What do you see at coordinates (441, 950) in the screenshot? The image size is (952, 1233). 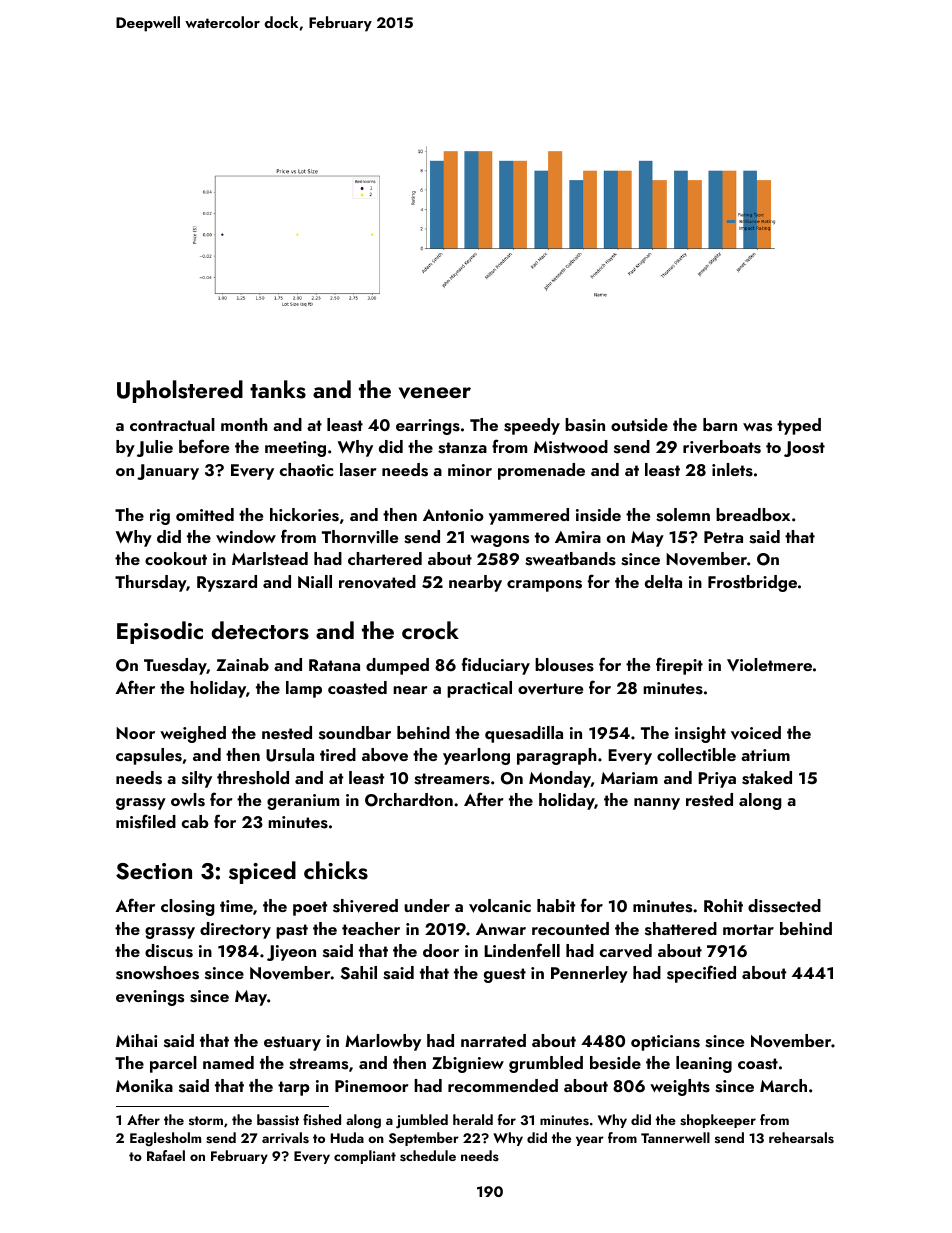 I see `door` at bounding box center [441, 950].
